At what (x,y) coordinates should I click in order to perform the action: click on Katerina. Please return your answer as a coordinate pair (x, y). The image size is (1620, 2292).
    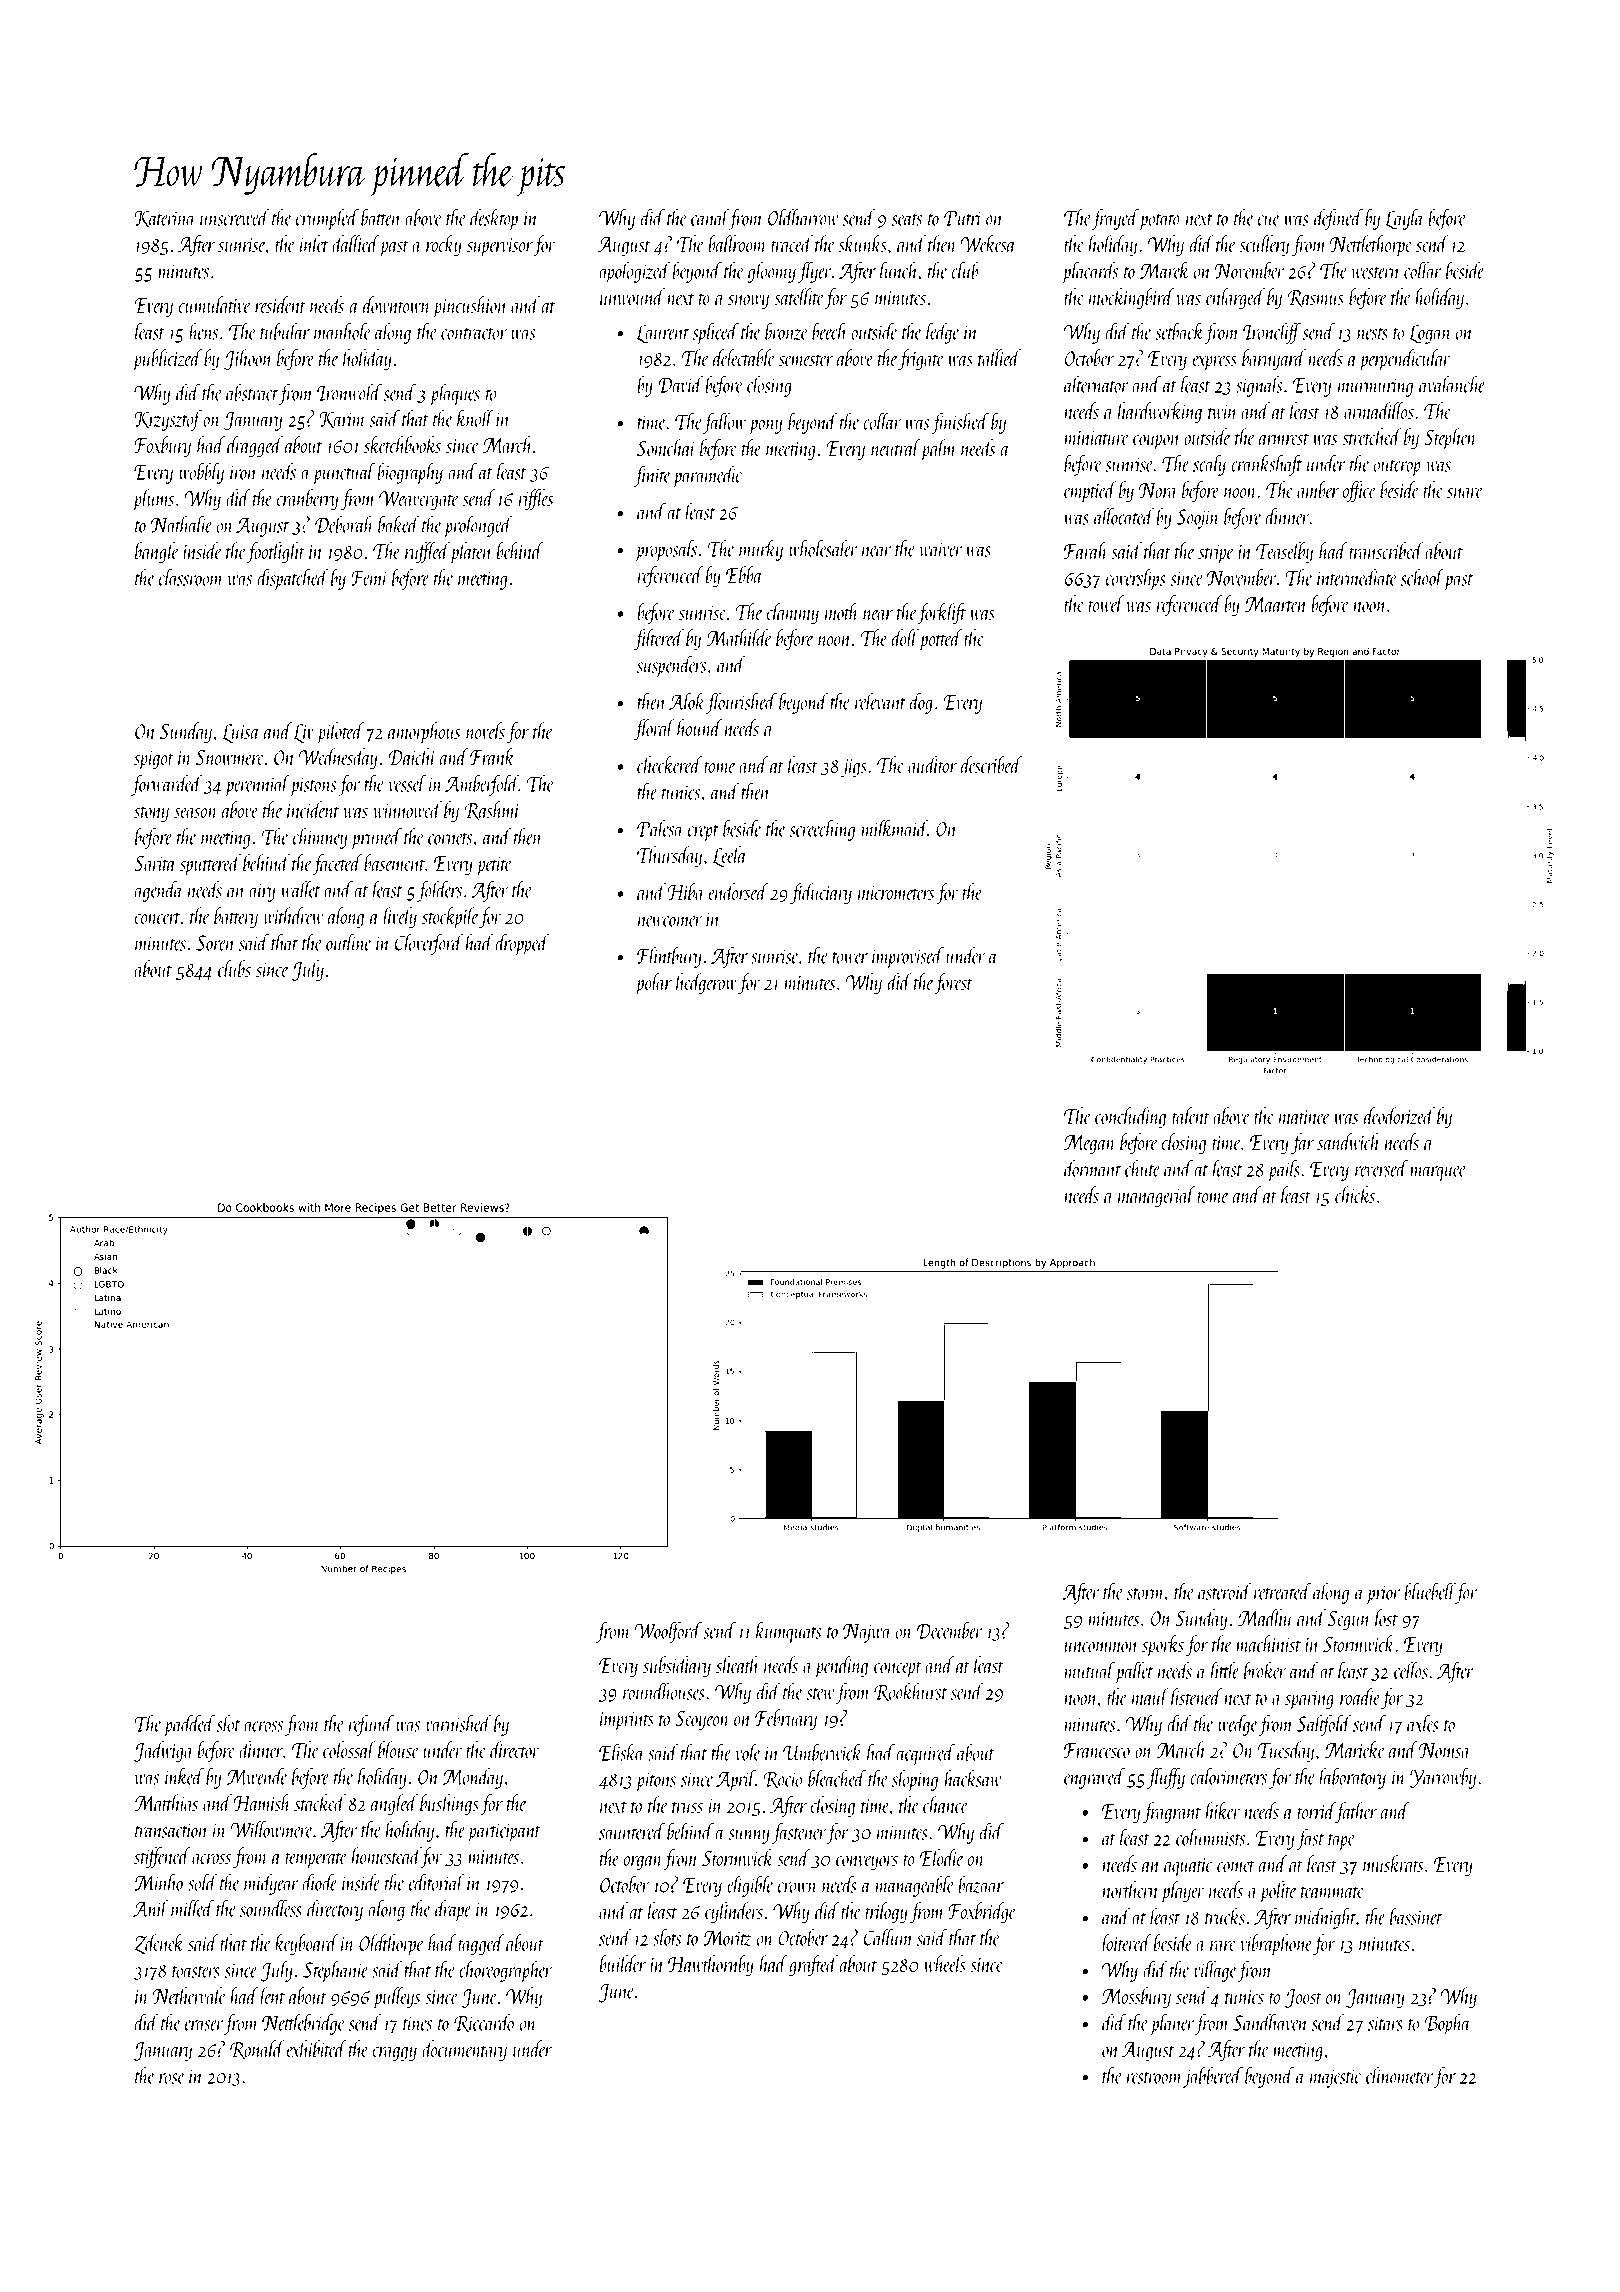
    Looking at the image, I should click on (165, 219).
